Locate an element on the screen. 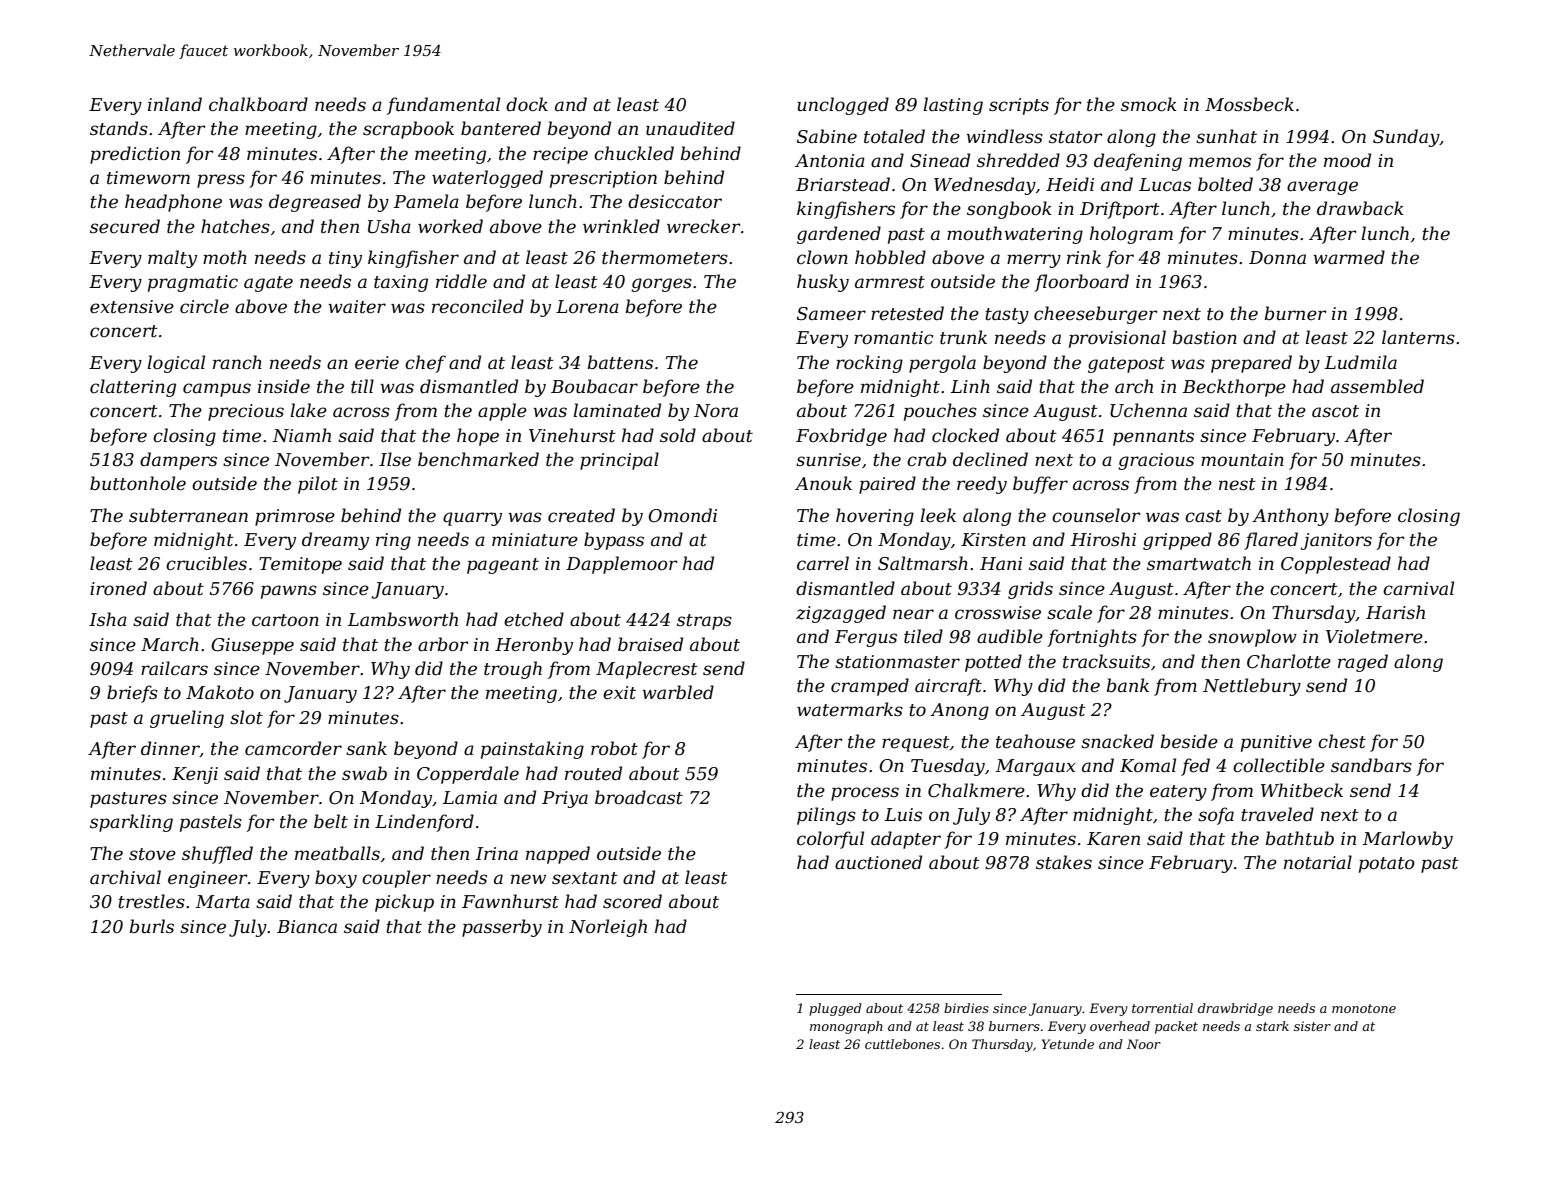  mood is located at coordinates (1347, 160).
